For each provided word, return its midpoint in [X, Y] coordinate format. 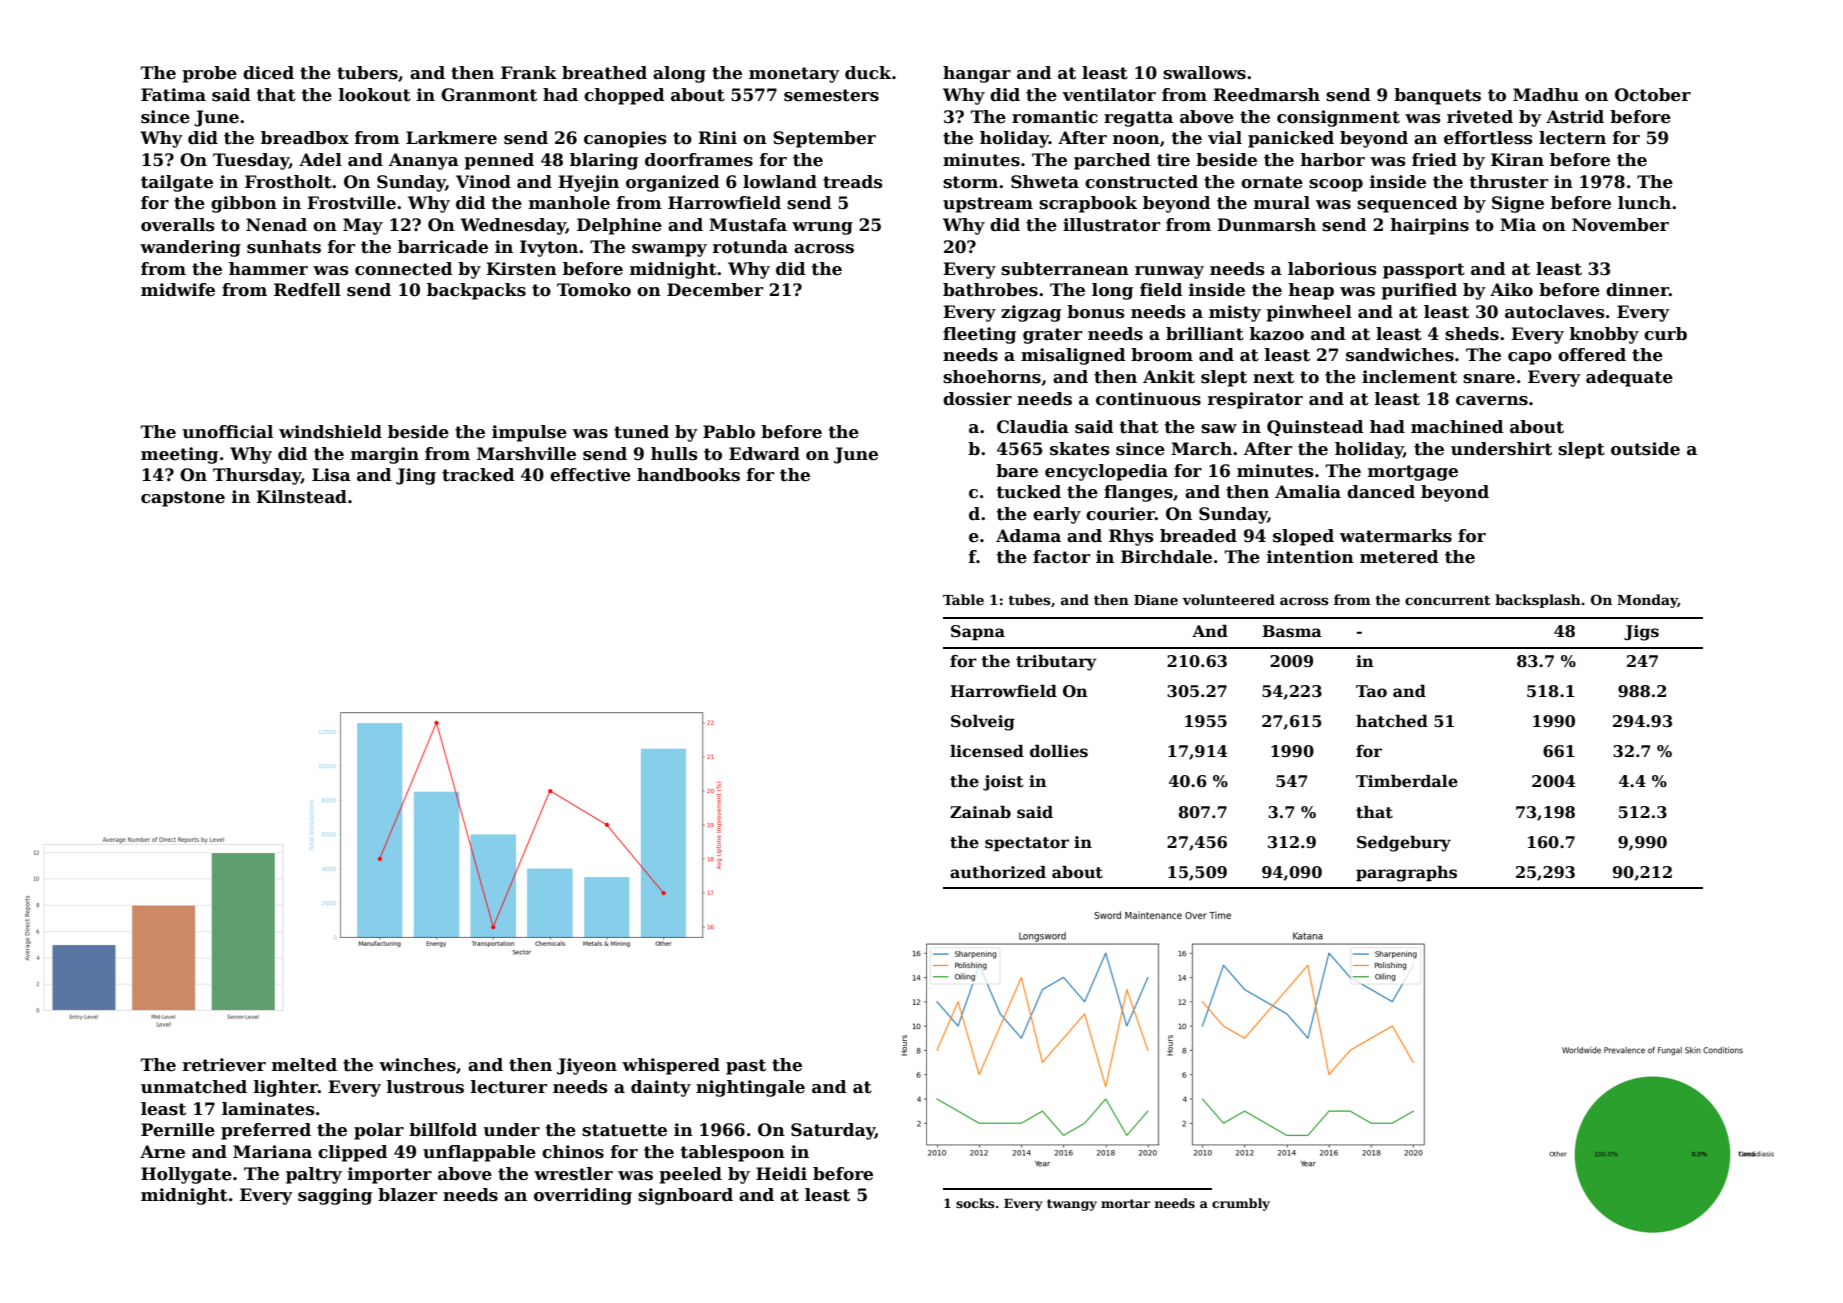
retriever [224, 1065]
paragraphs [1406, 874]
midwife [178, 290]
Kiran [1517, 160]
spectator [1027, 844]
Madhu [1546, 95]
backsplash [1538, 601]
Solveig [983, 723]
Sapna [978, 633]
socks [975, 1203]
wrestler [573, 1174]
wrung [822, 228]
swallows [1204, 73]
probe [209, 74]
